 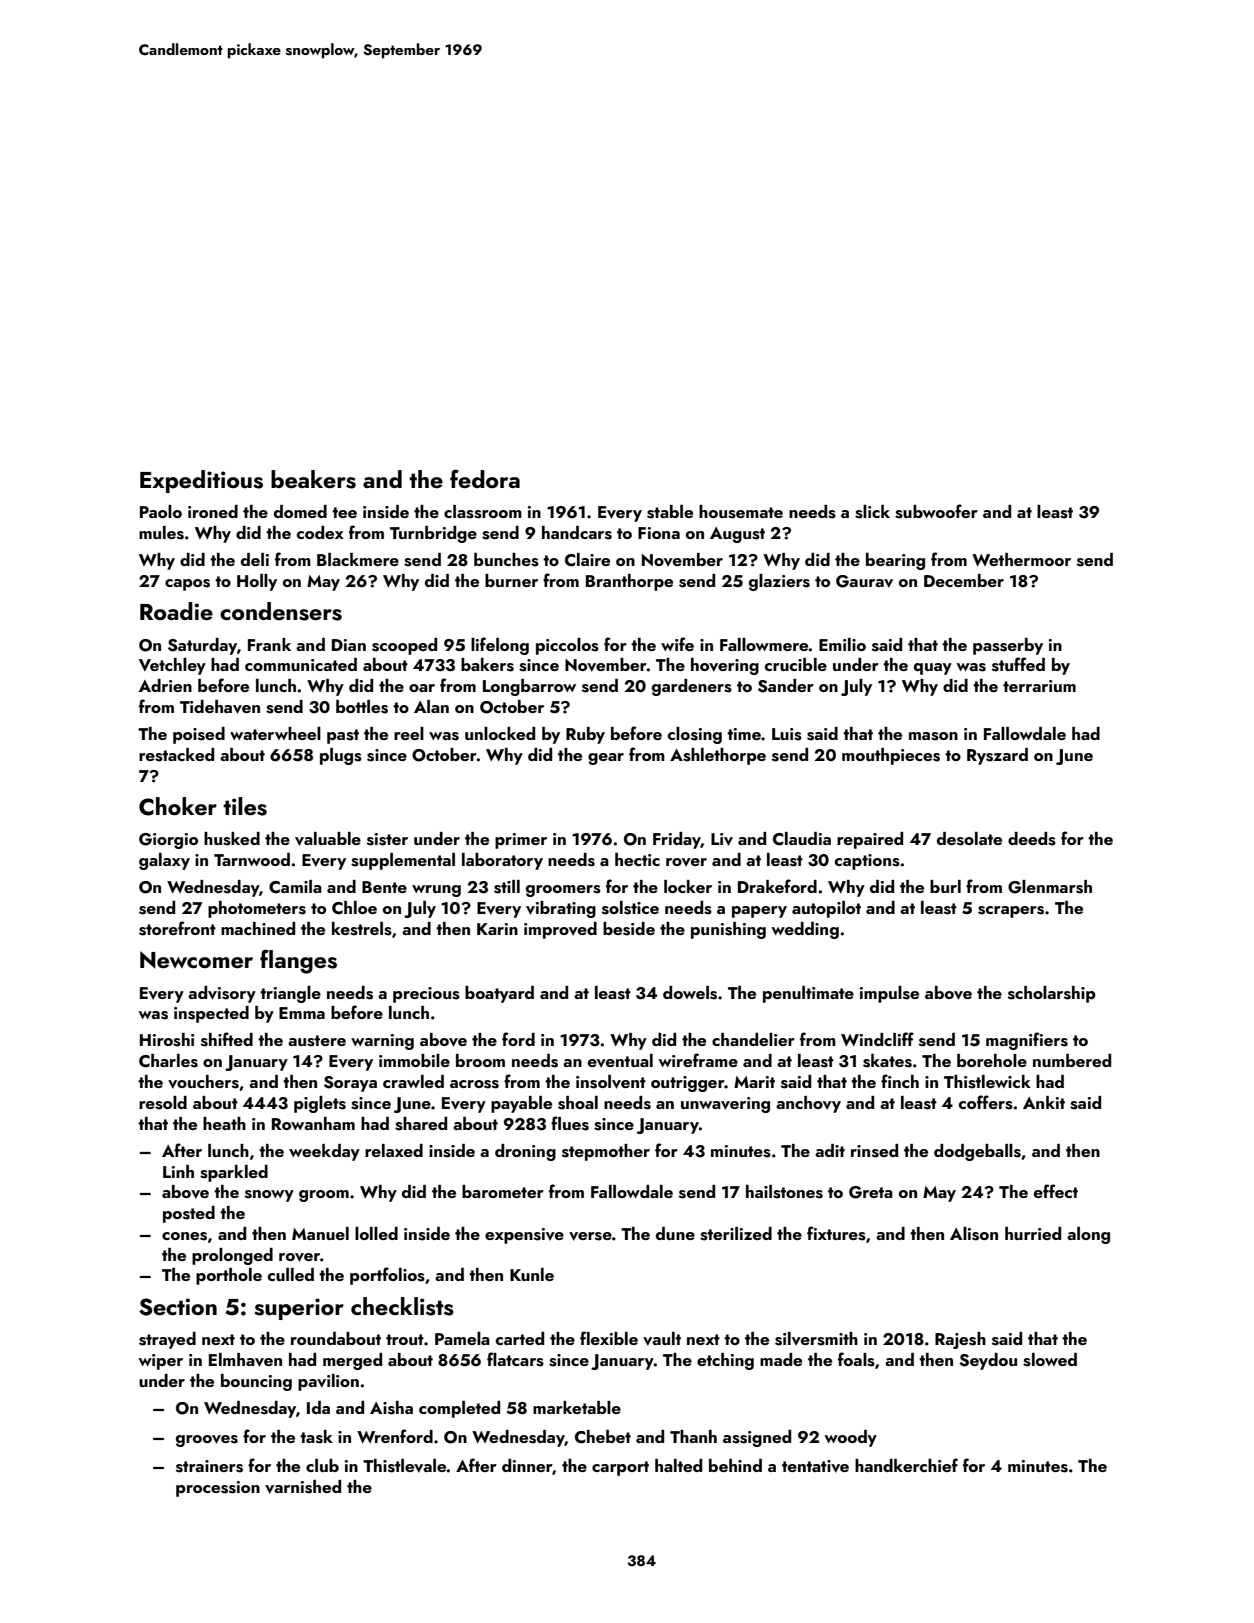 I want to click on stable, so click(x=670, y=512).
